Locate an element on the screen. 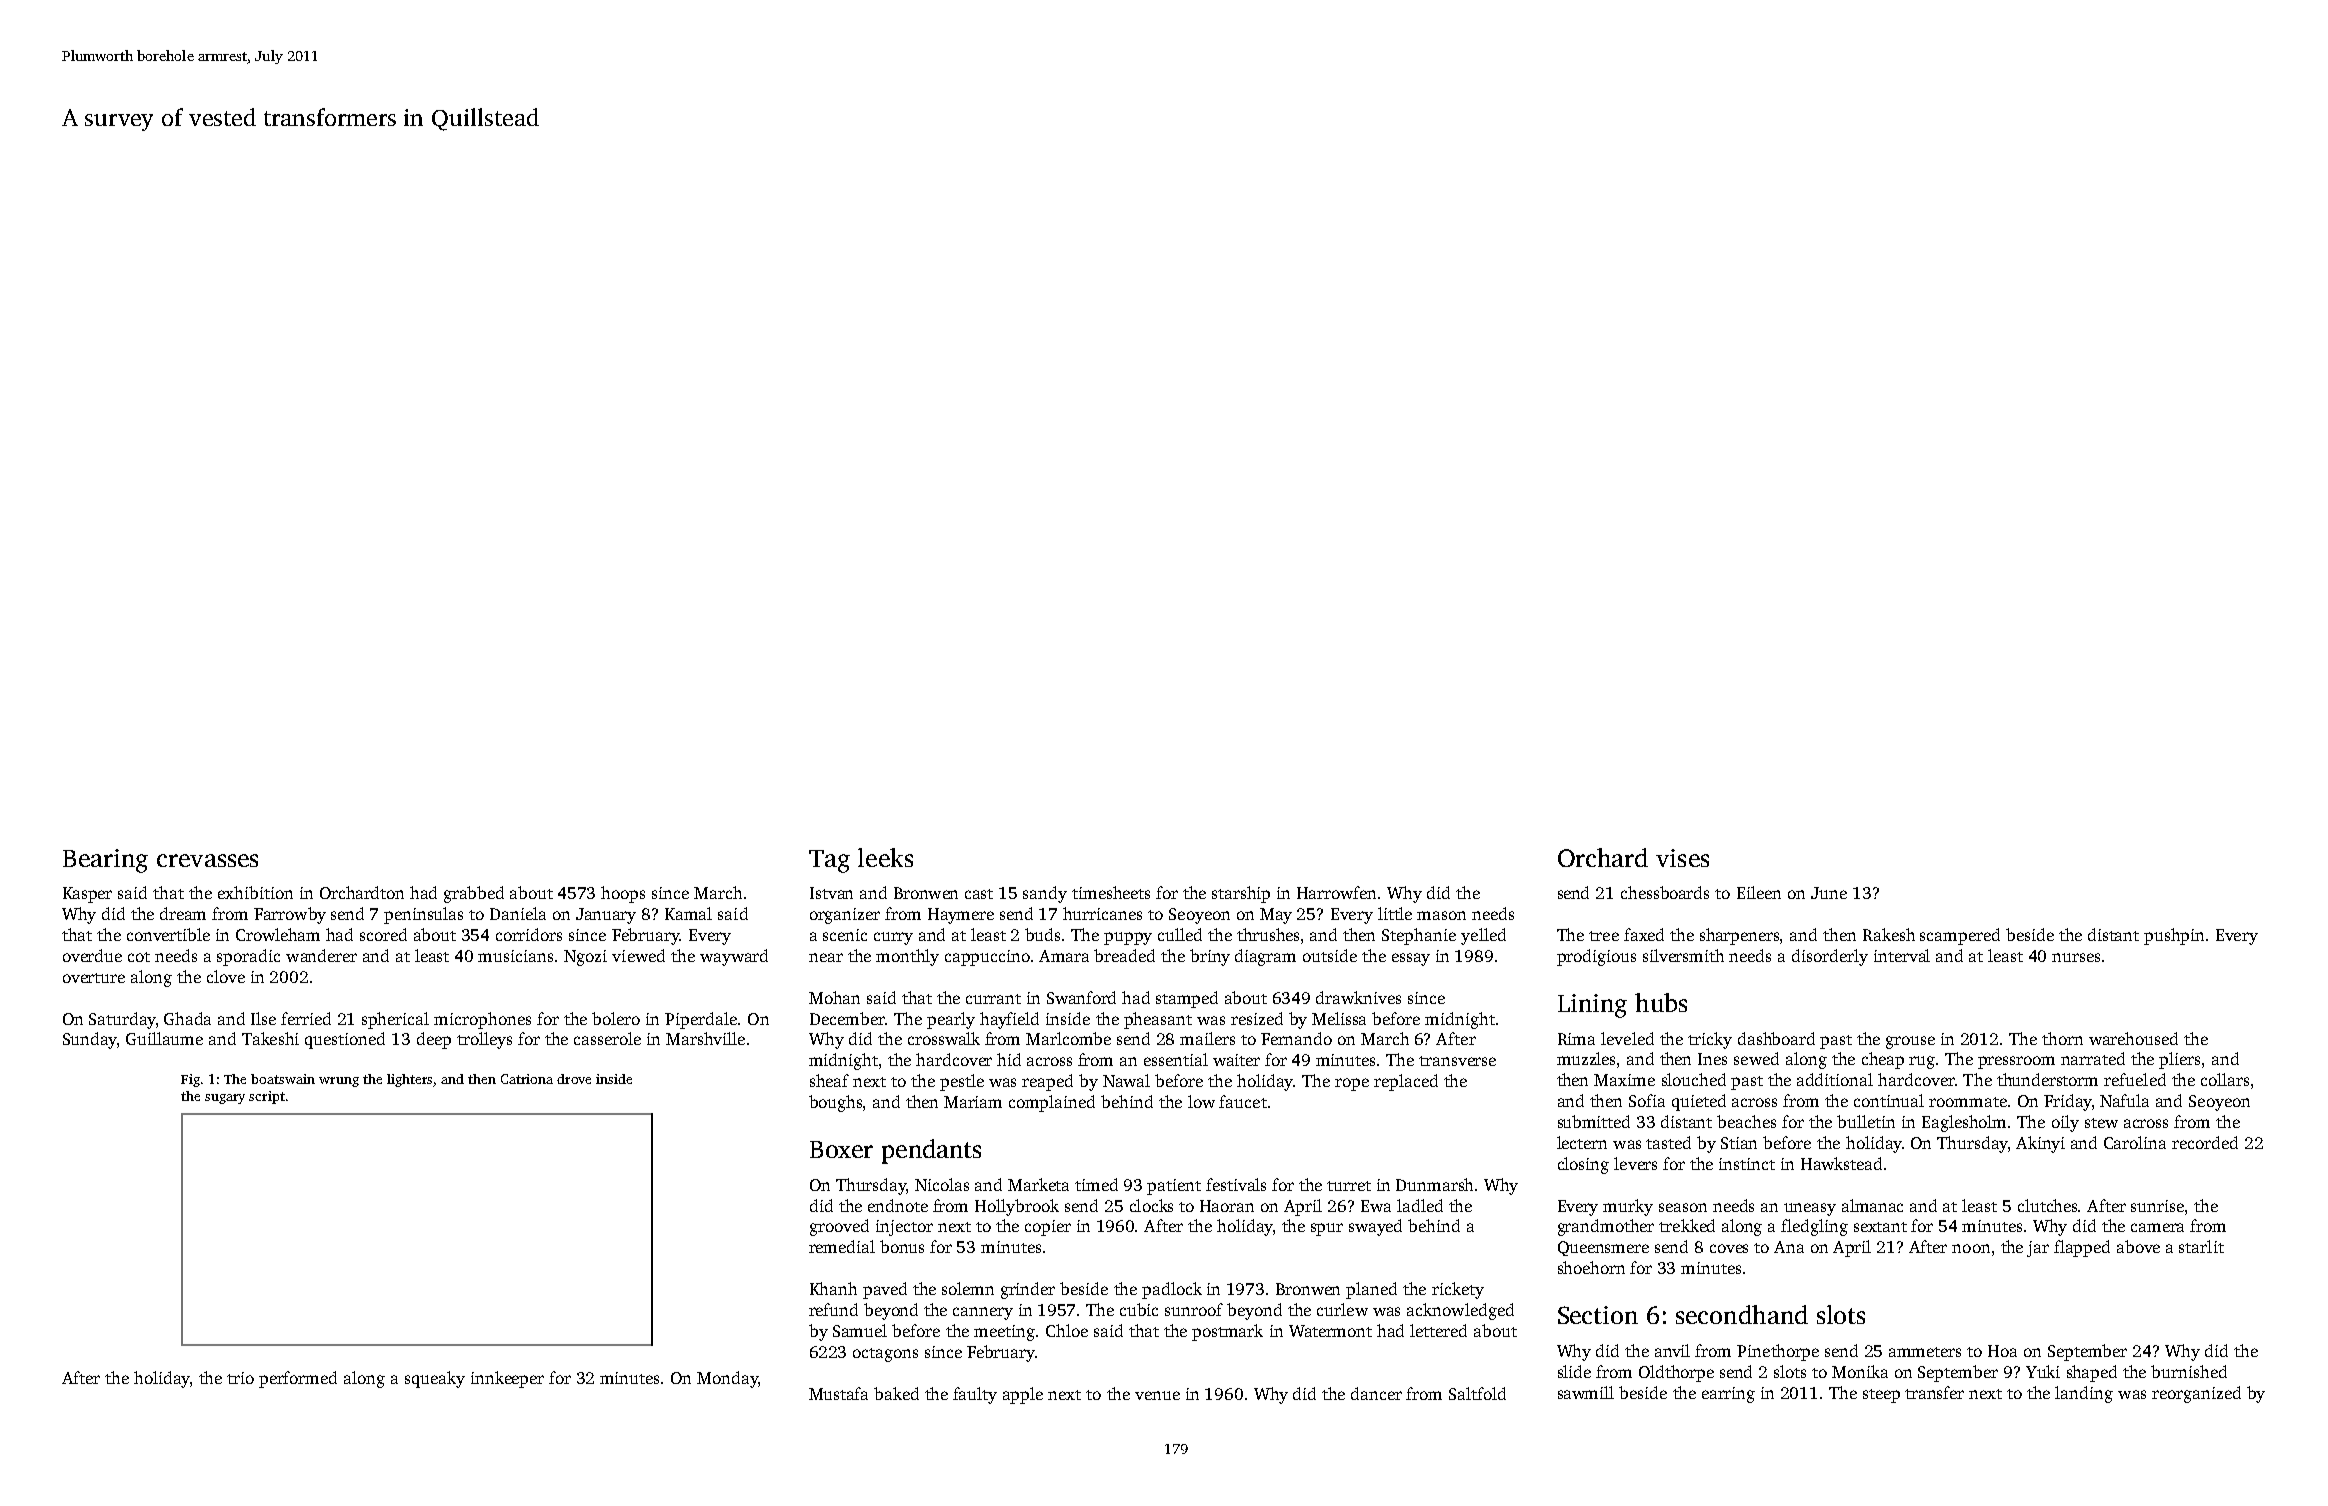 The height and width of the screenshot is (1506, 2328). sharpeners is located at coordinates (1739, 936).
